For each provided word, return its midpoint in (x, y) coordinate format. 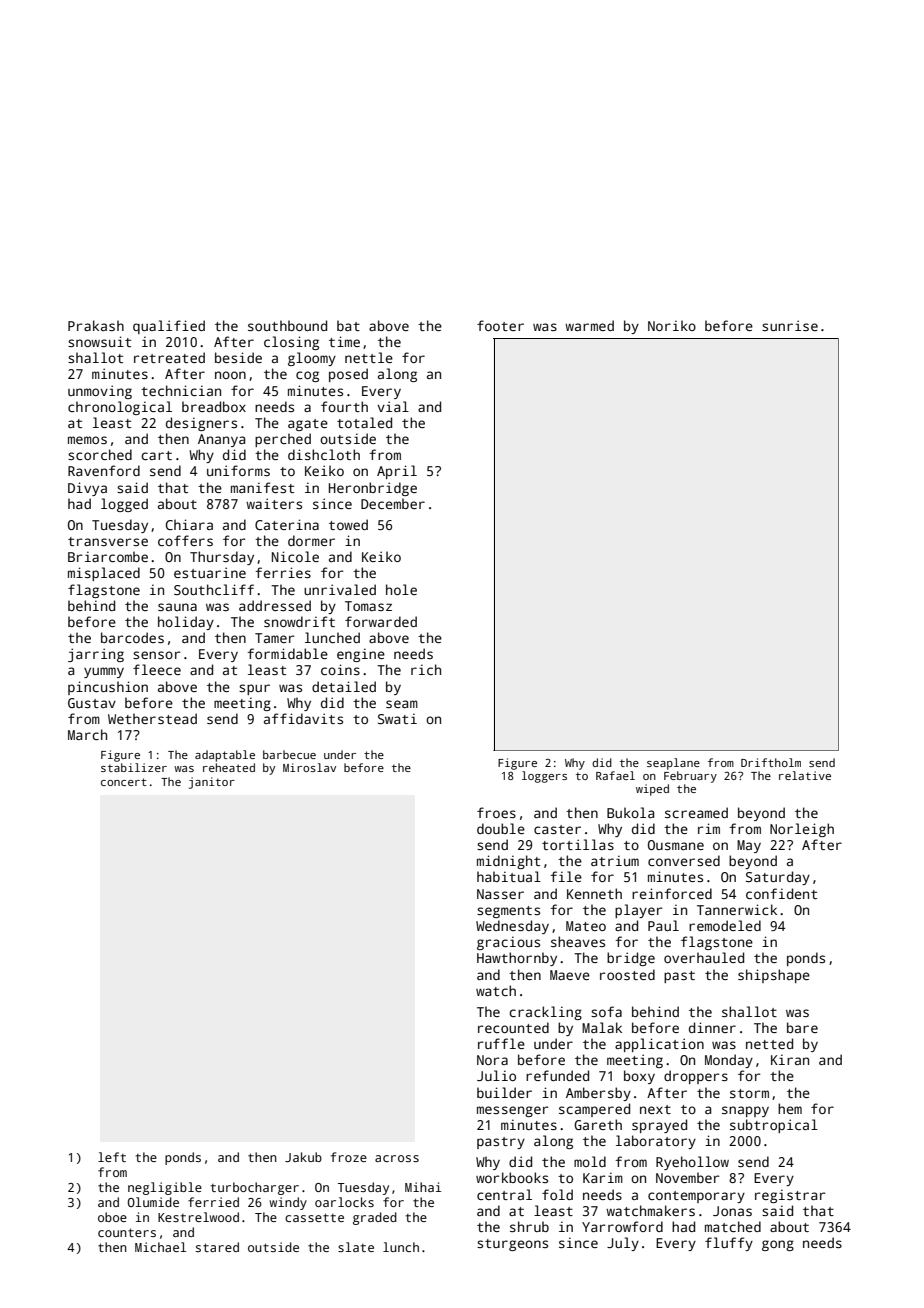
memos (87, 440)
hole (401, 589)
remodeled (725, 925)
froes (496, 812)
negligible (165, 1188)
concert (124, 782)
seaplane (673, 764)
